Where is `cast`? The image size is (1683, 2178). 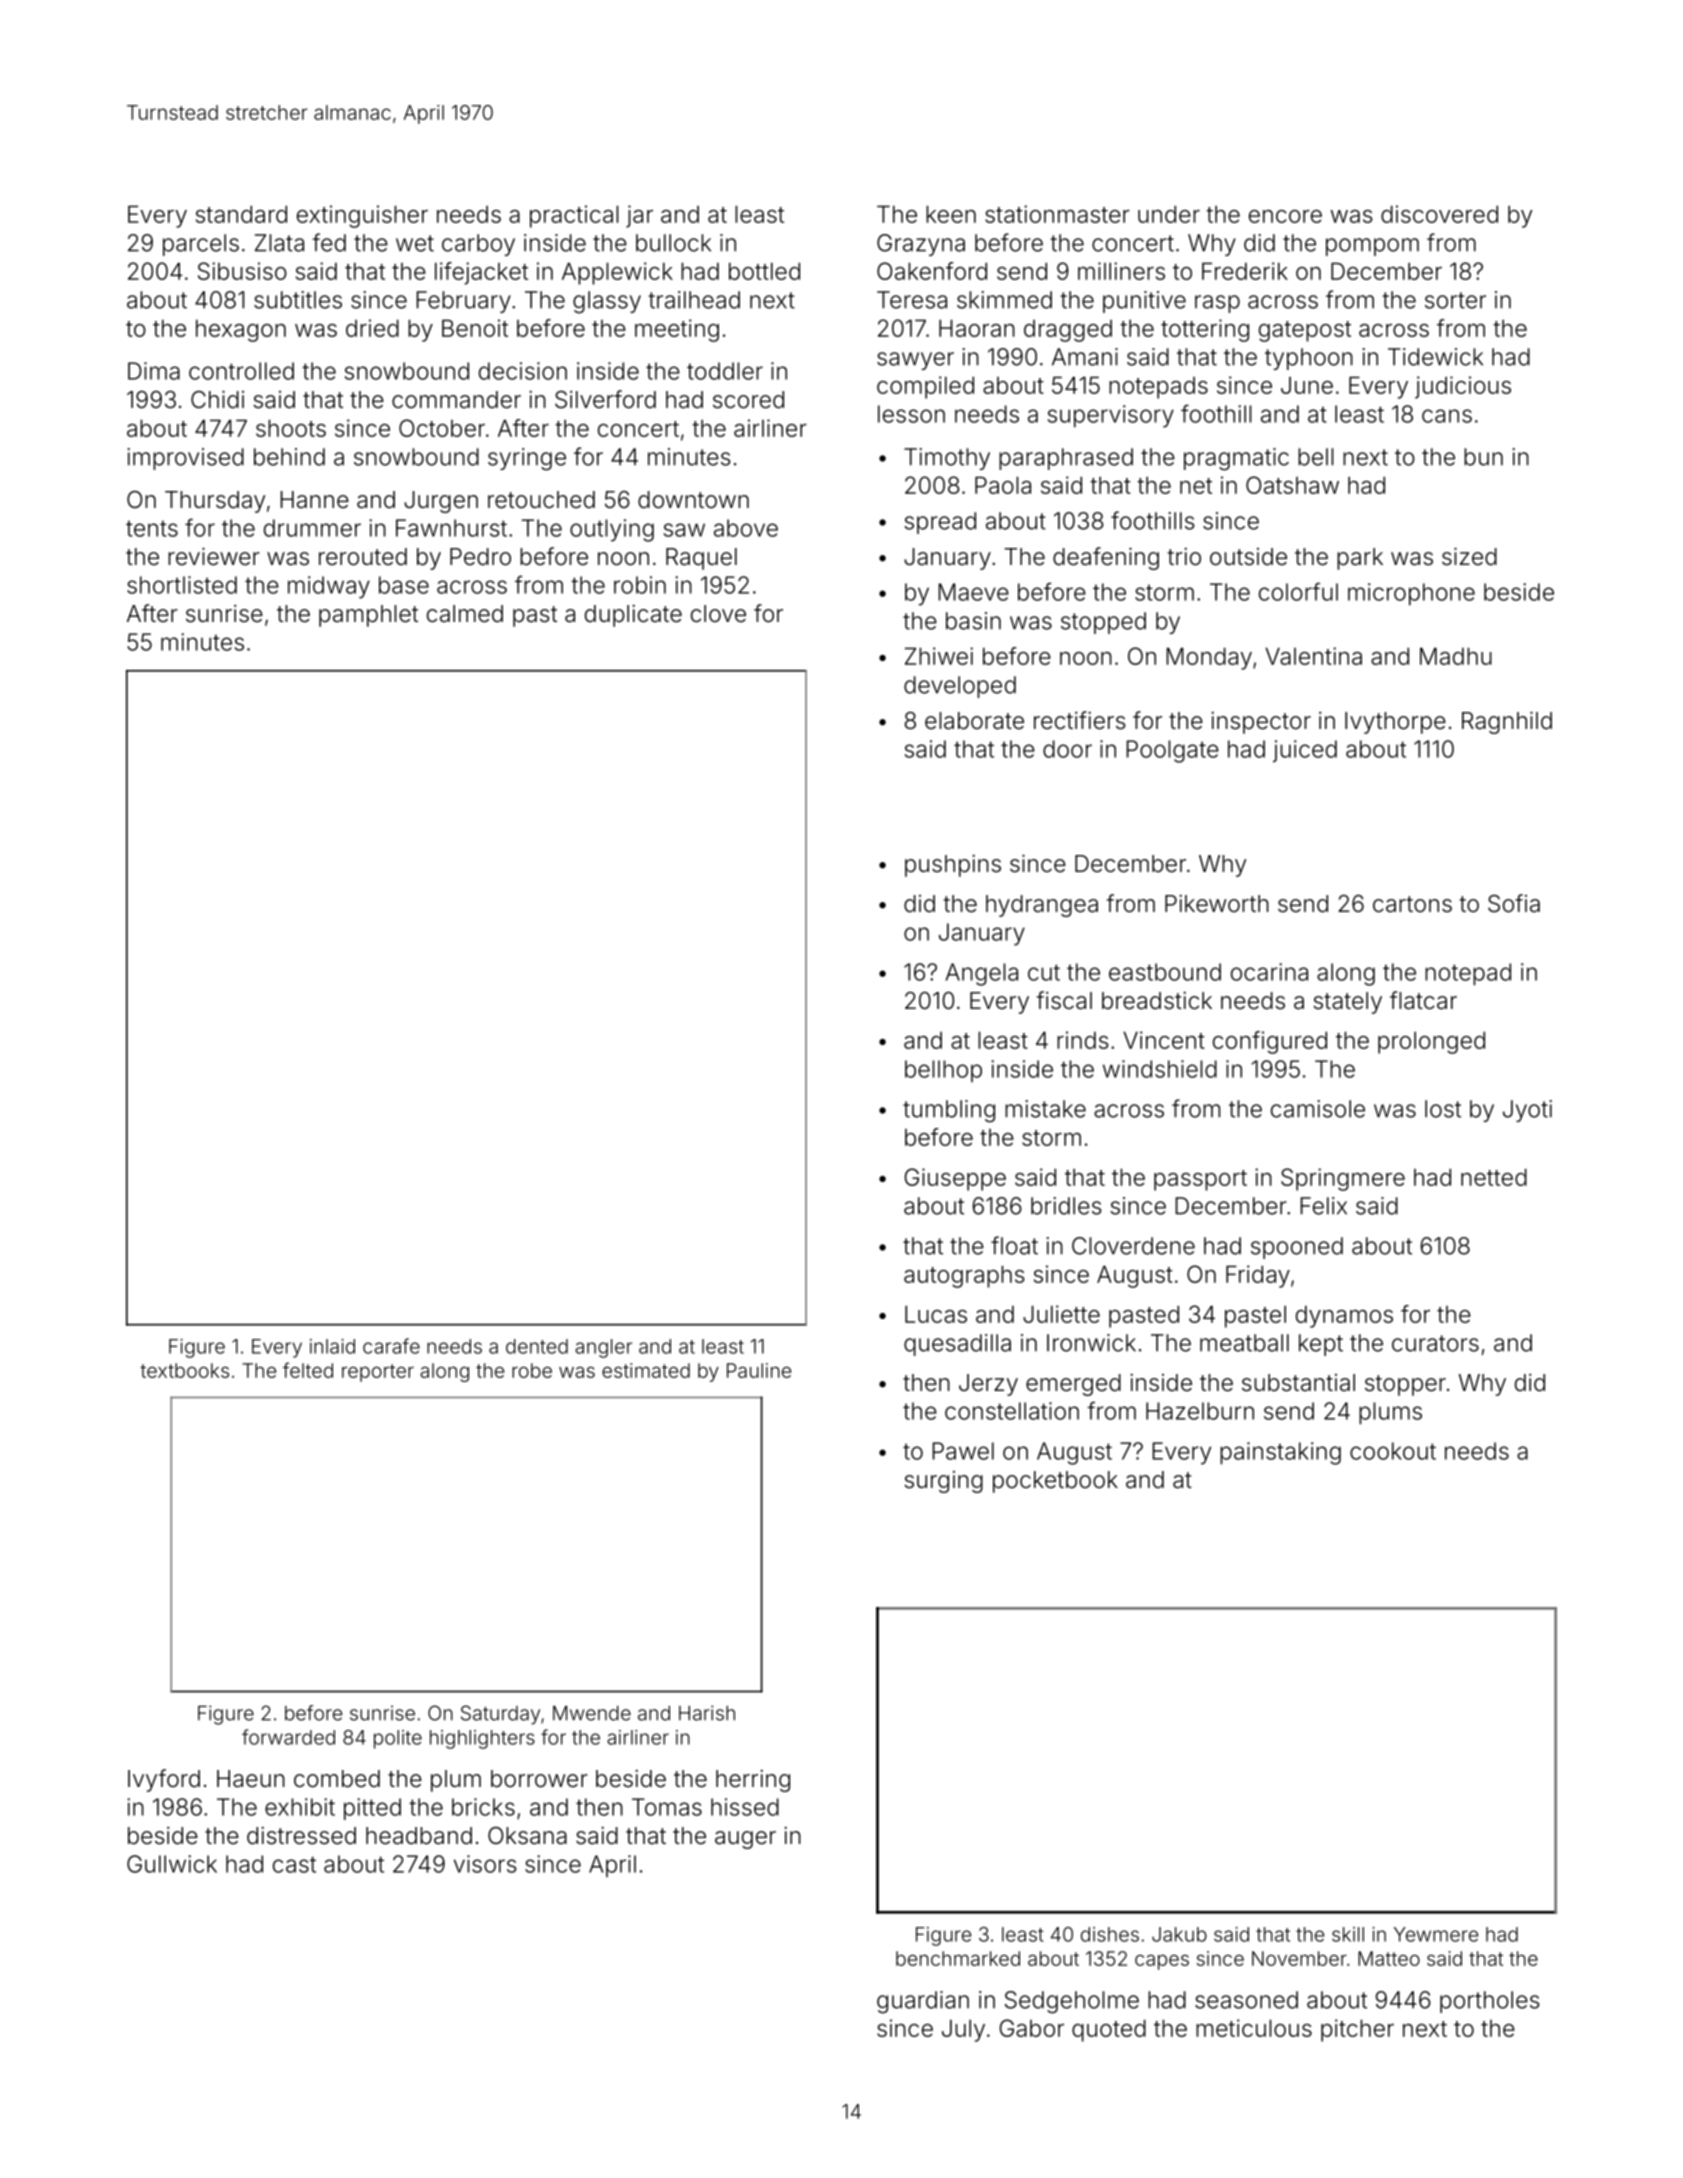 cast is located at coordinates (294, 1864).
